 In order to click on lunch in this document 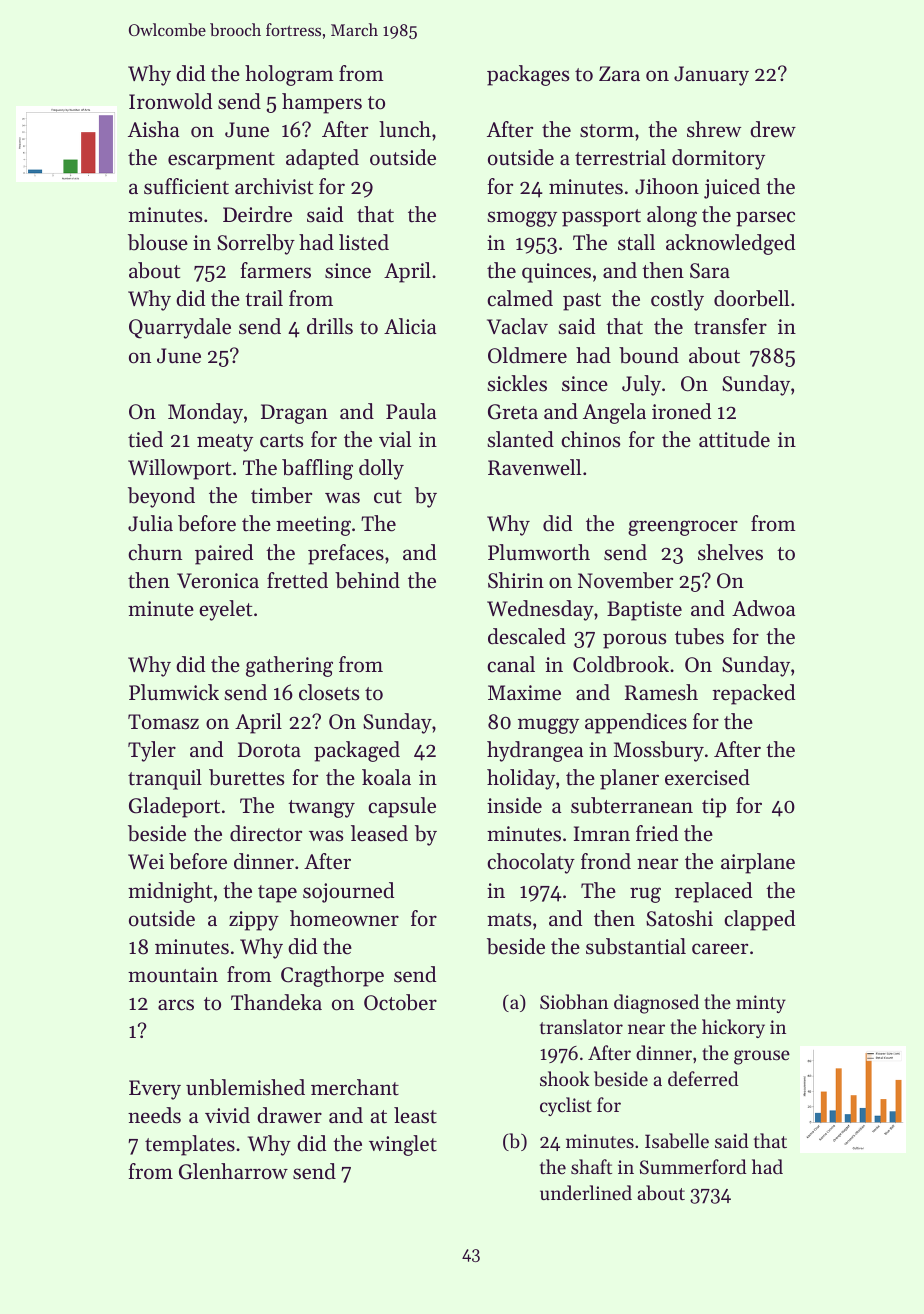, I will do `click(405, 129)`.
